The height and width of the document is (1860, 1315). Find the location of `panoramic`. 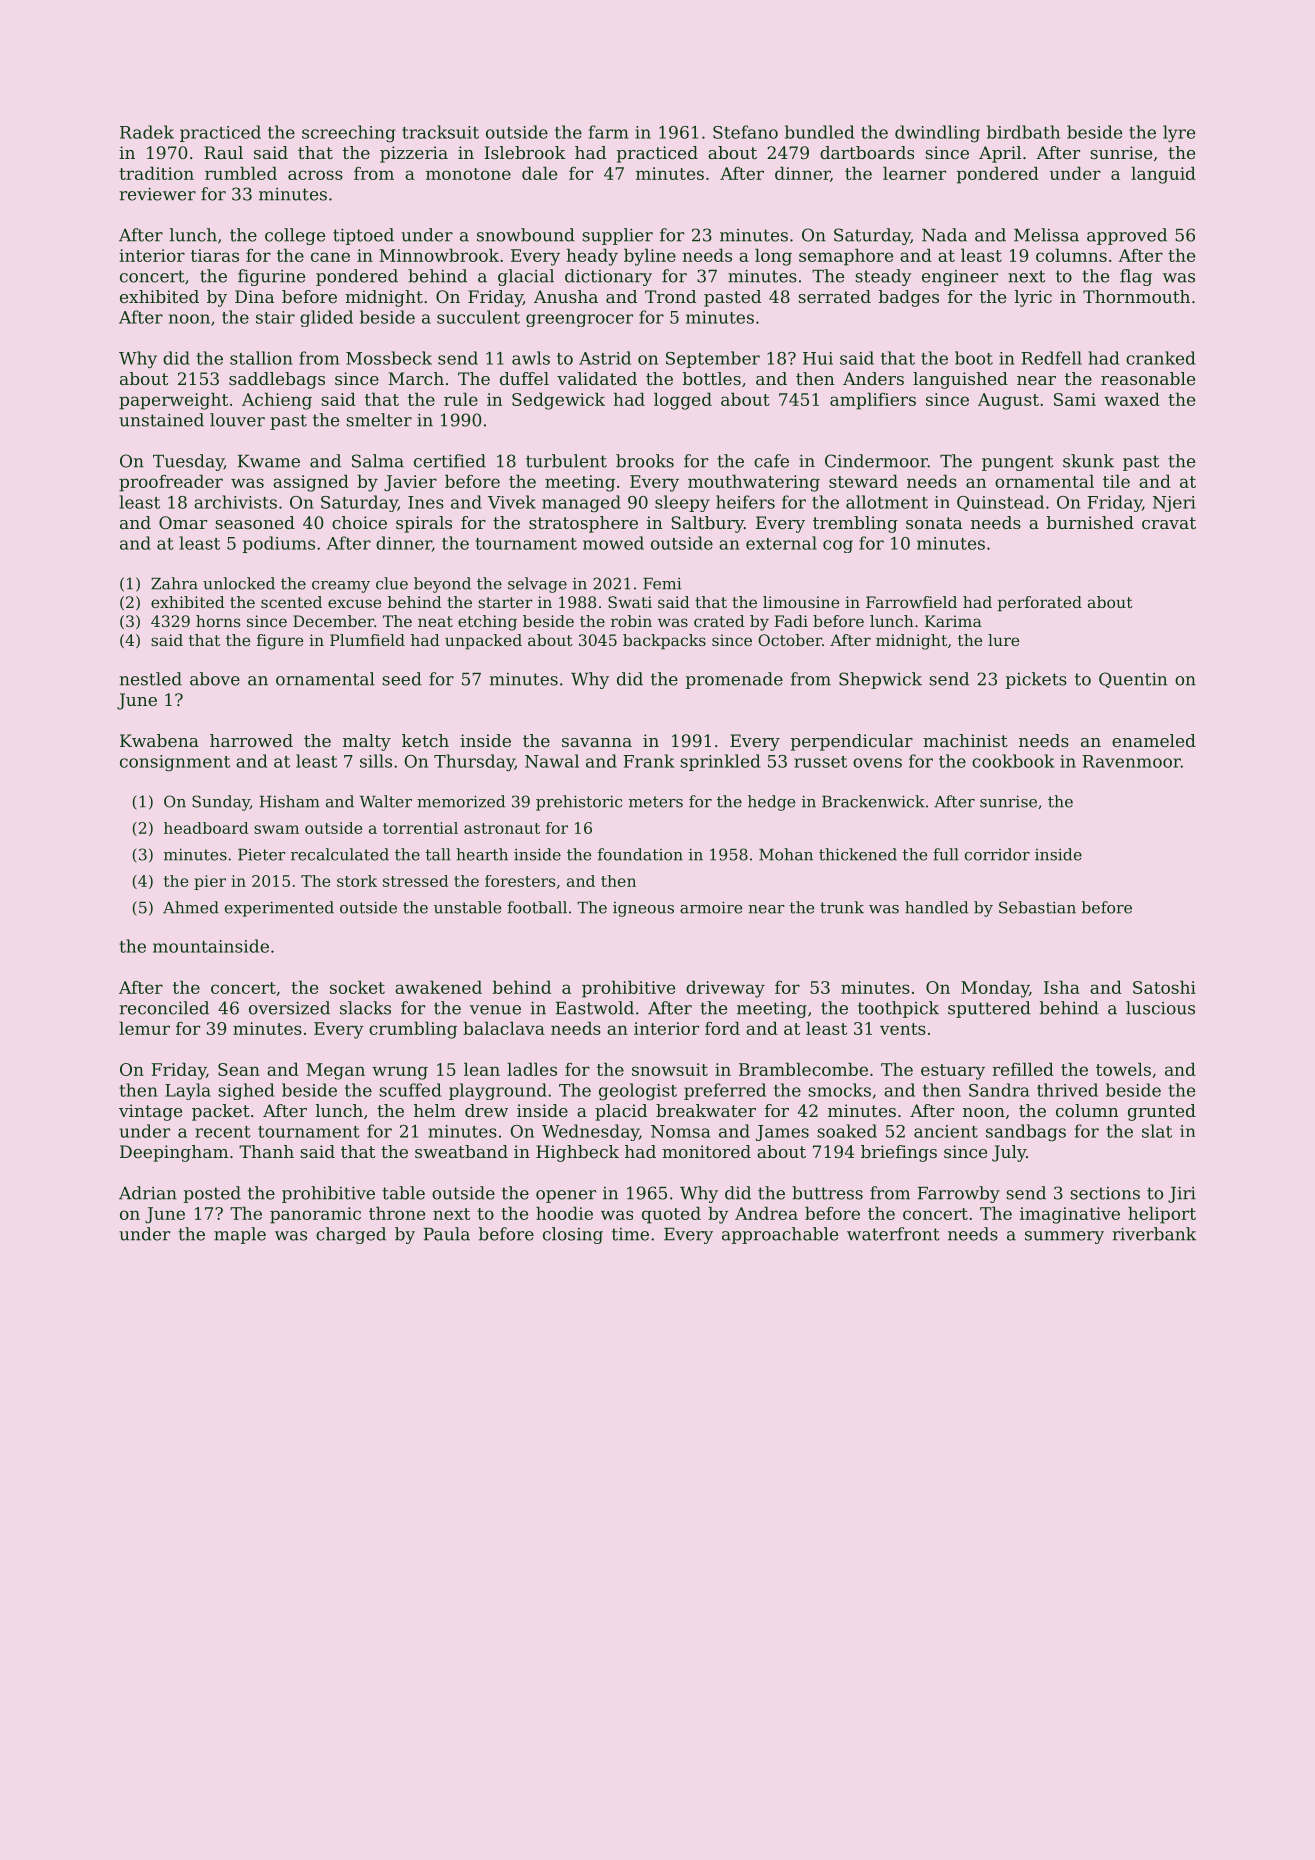

panoramic is located at coordinates (315, 1215).
